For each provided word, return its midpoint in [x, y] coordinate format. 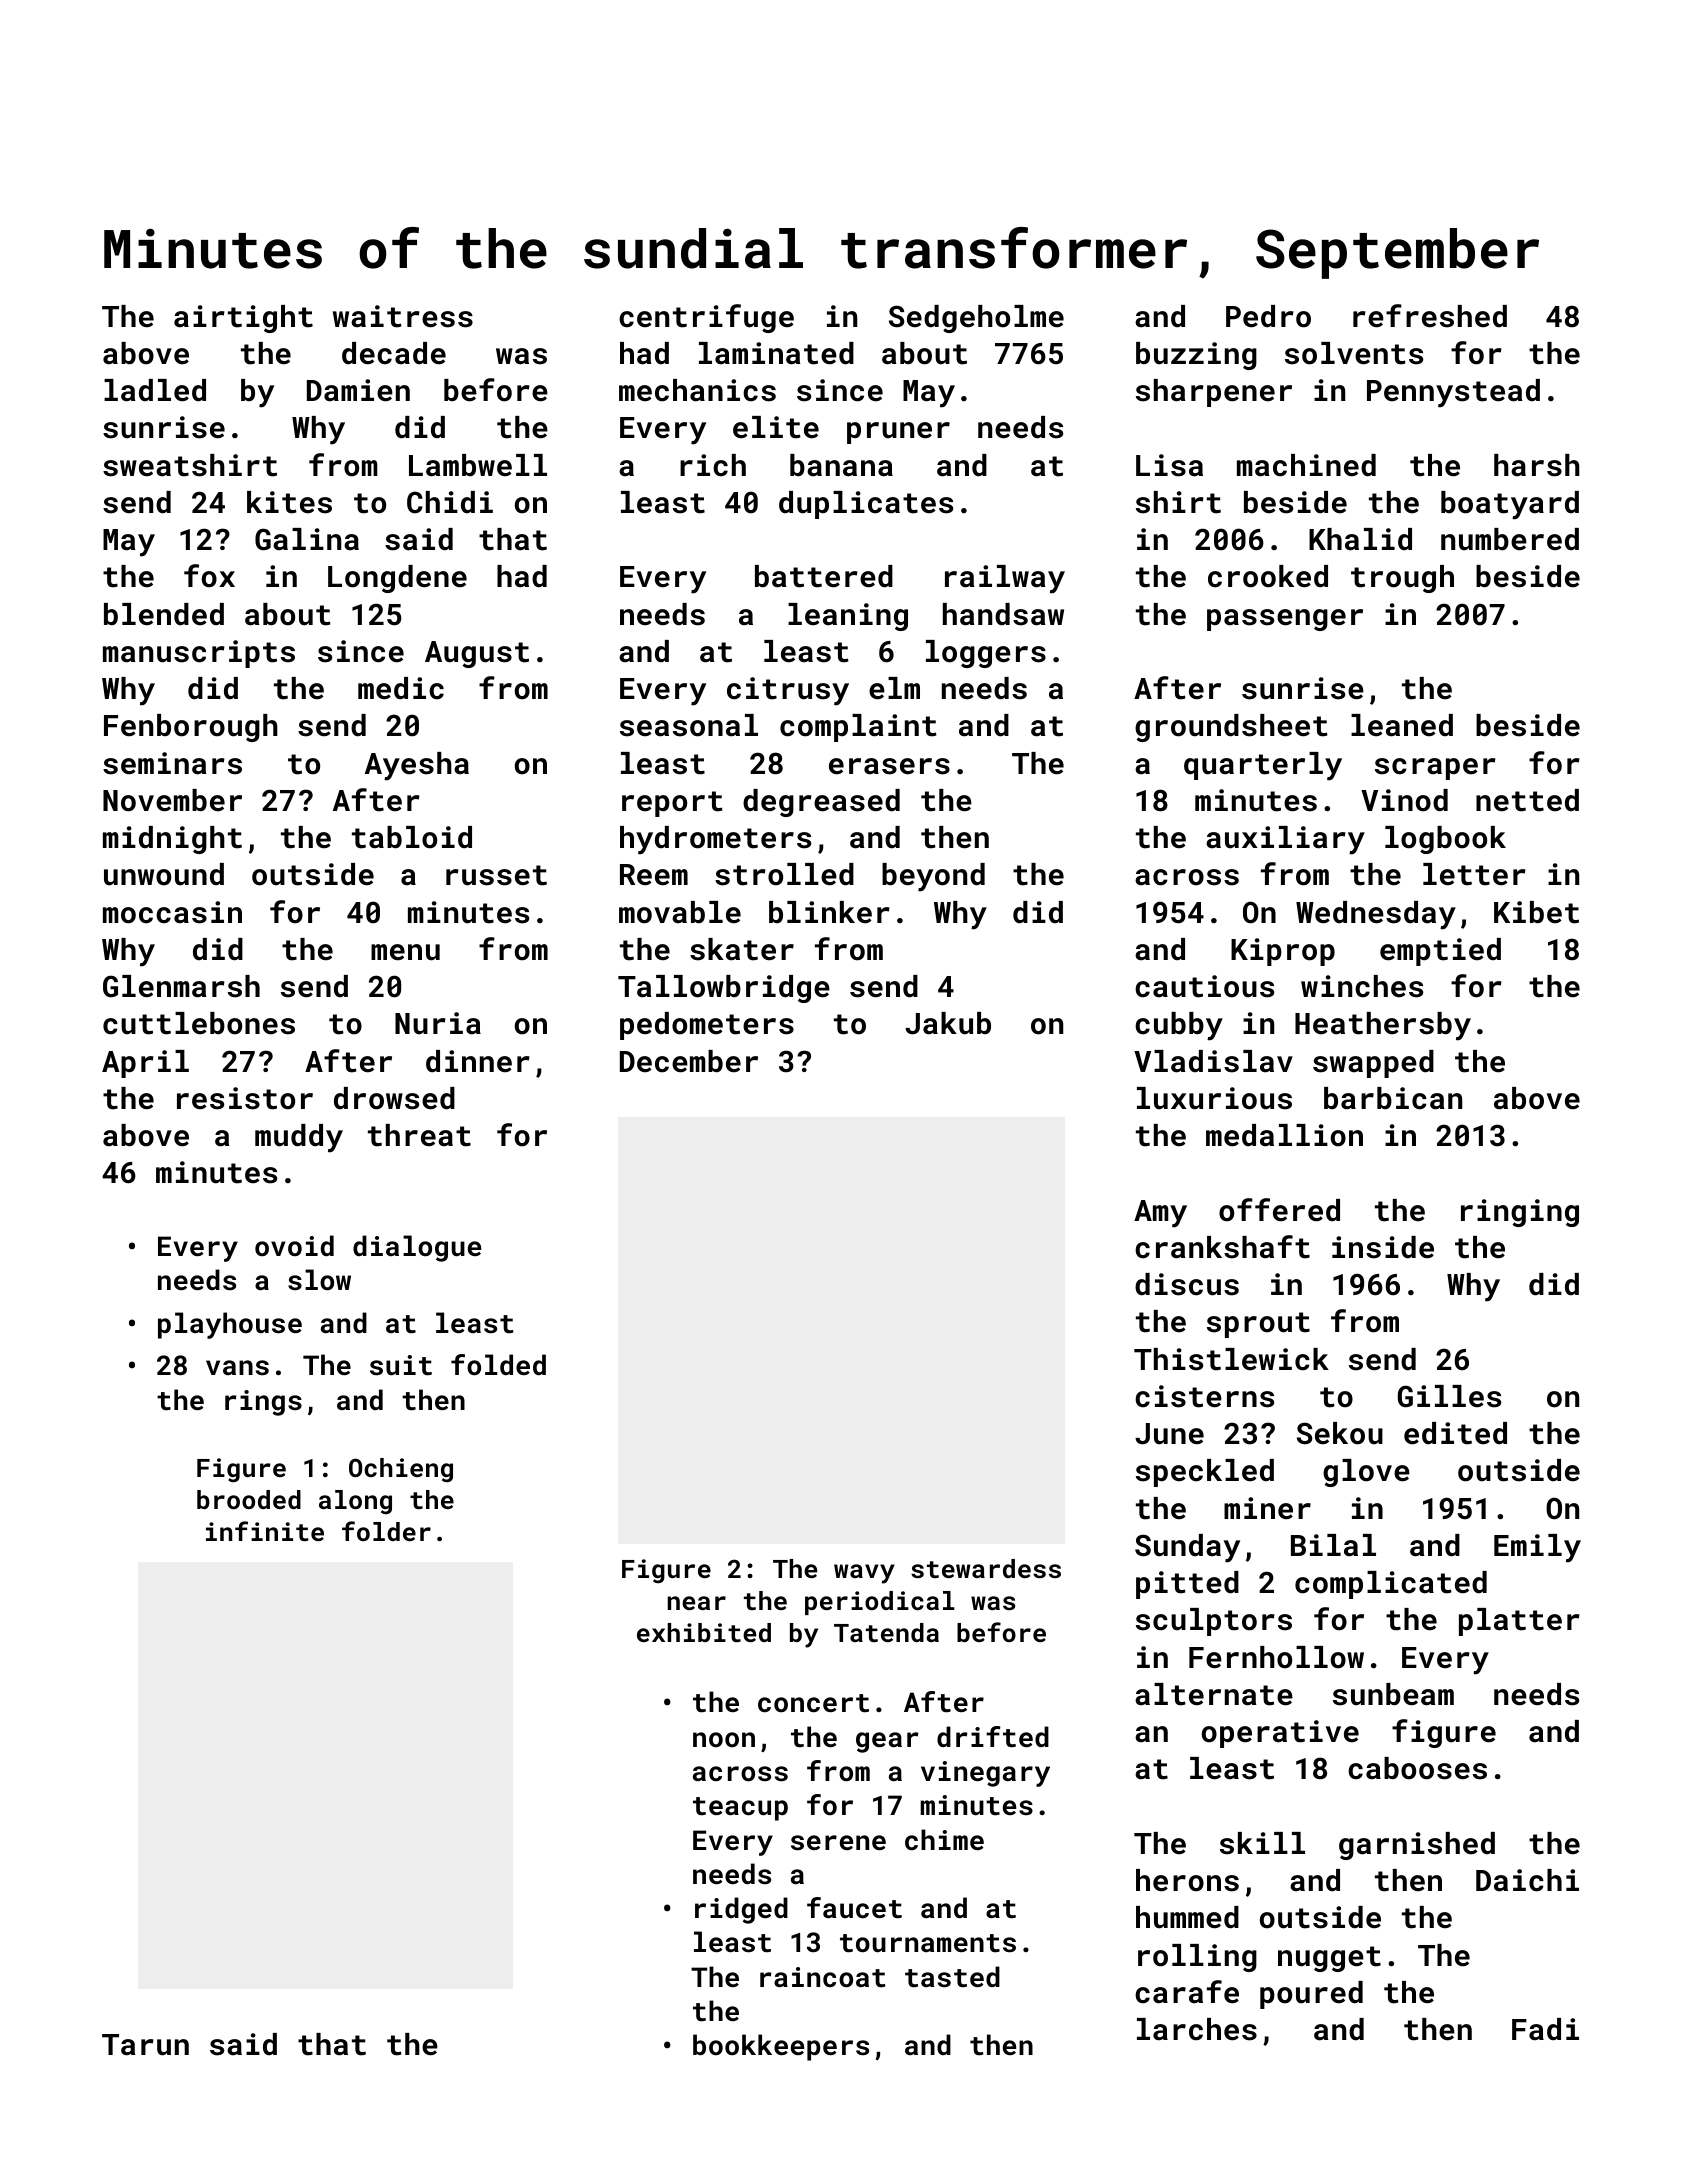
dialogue [417, 1248]
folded [498, 1365]
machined [1306, 465]
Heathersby [1383, 1026]
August [477, 654]
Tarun [145, 2045]
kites [289, 502]
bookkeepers [781, 2047]
